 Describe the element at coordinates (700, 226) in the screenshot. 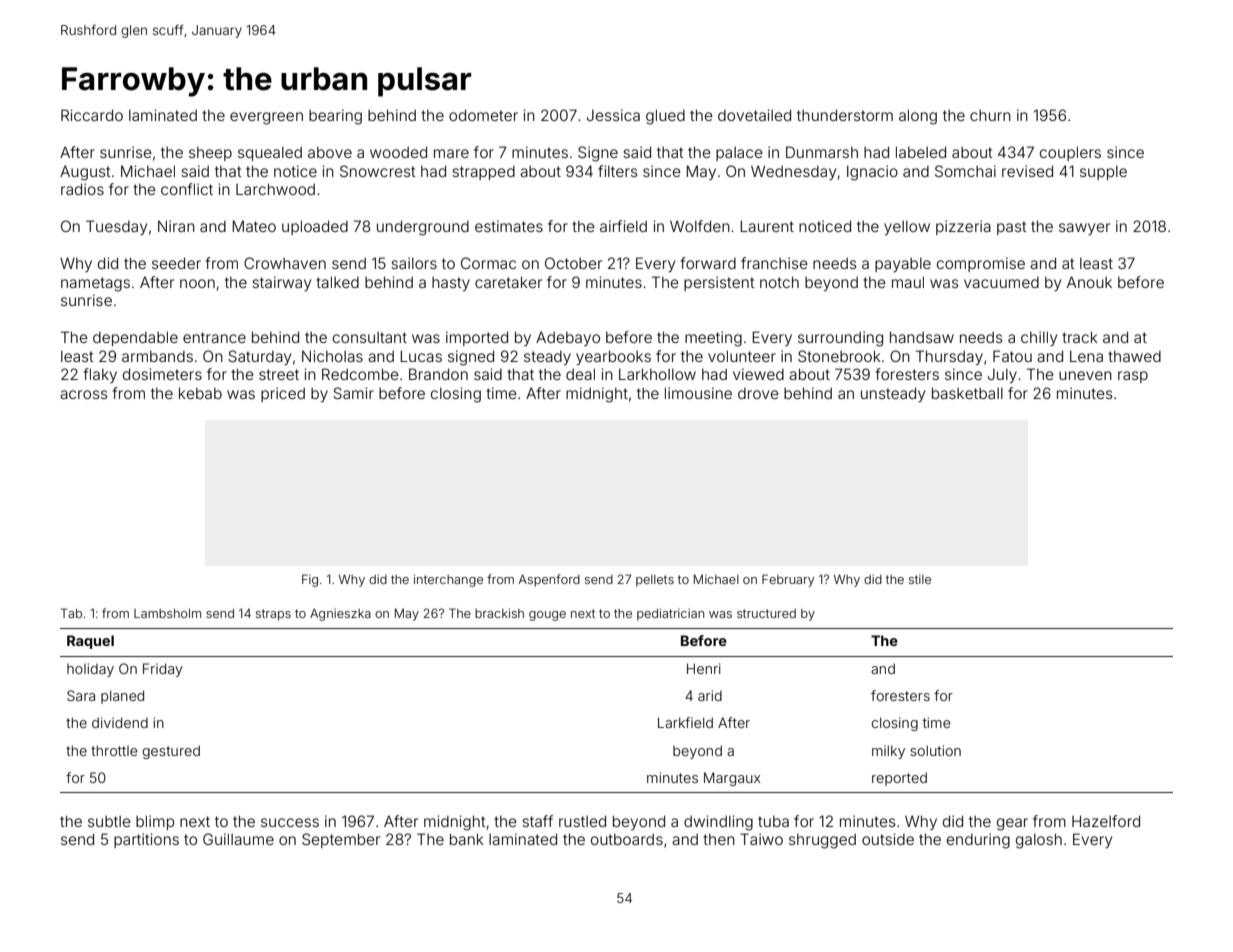

I see `Wolfden` at that location.
